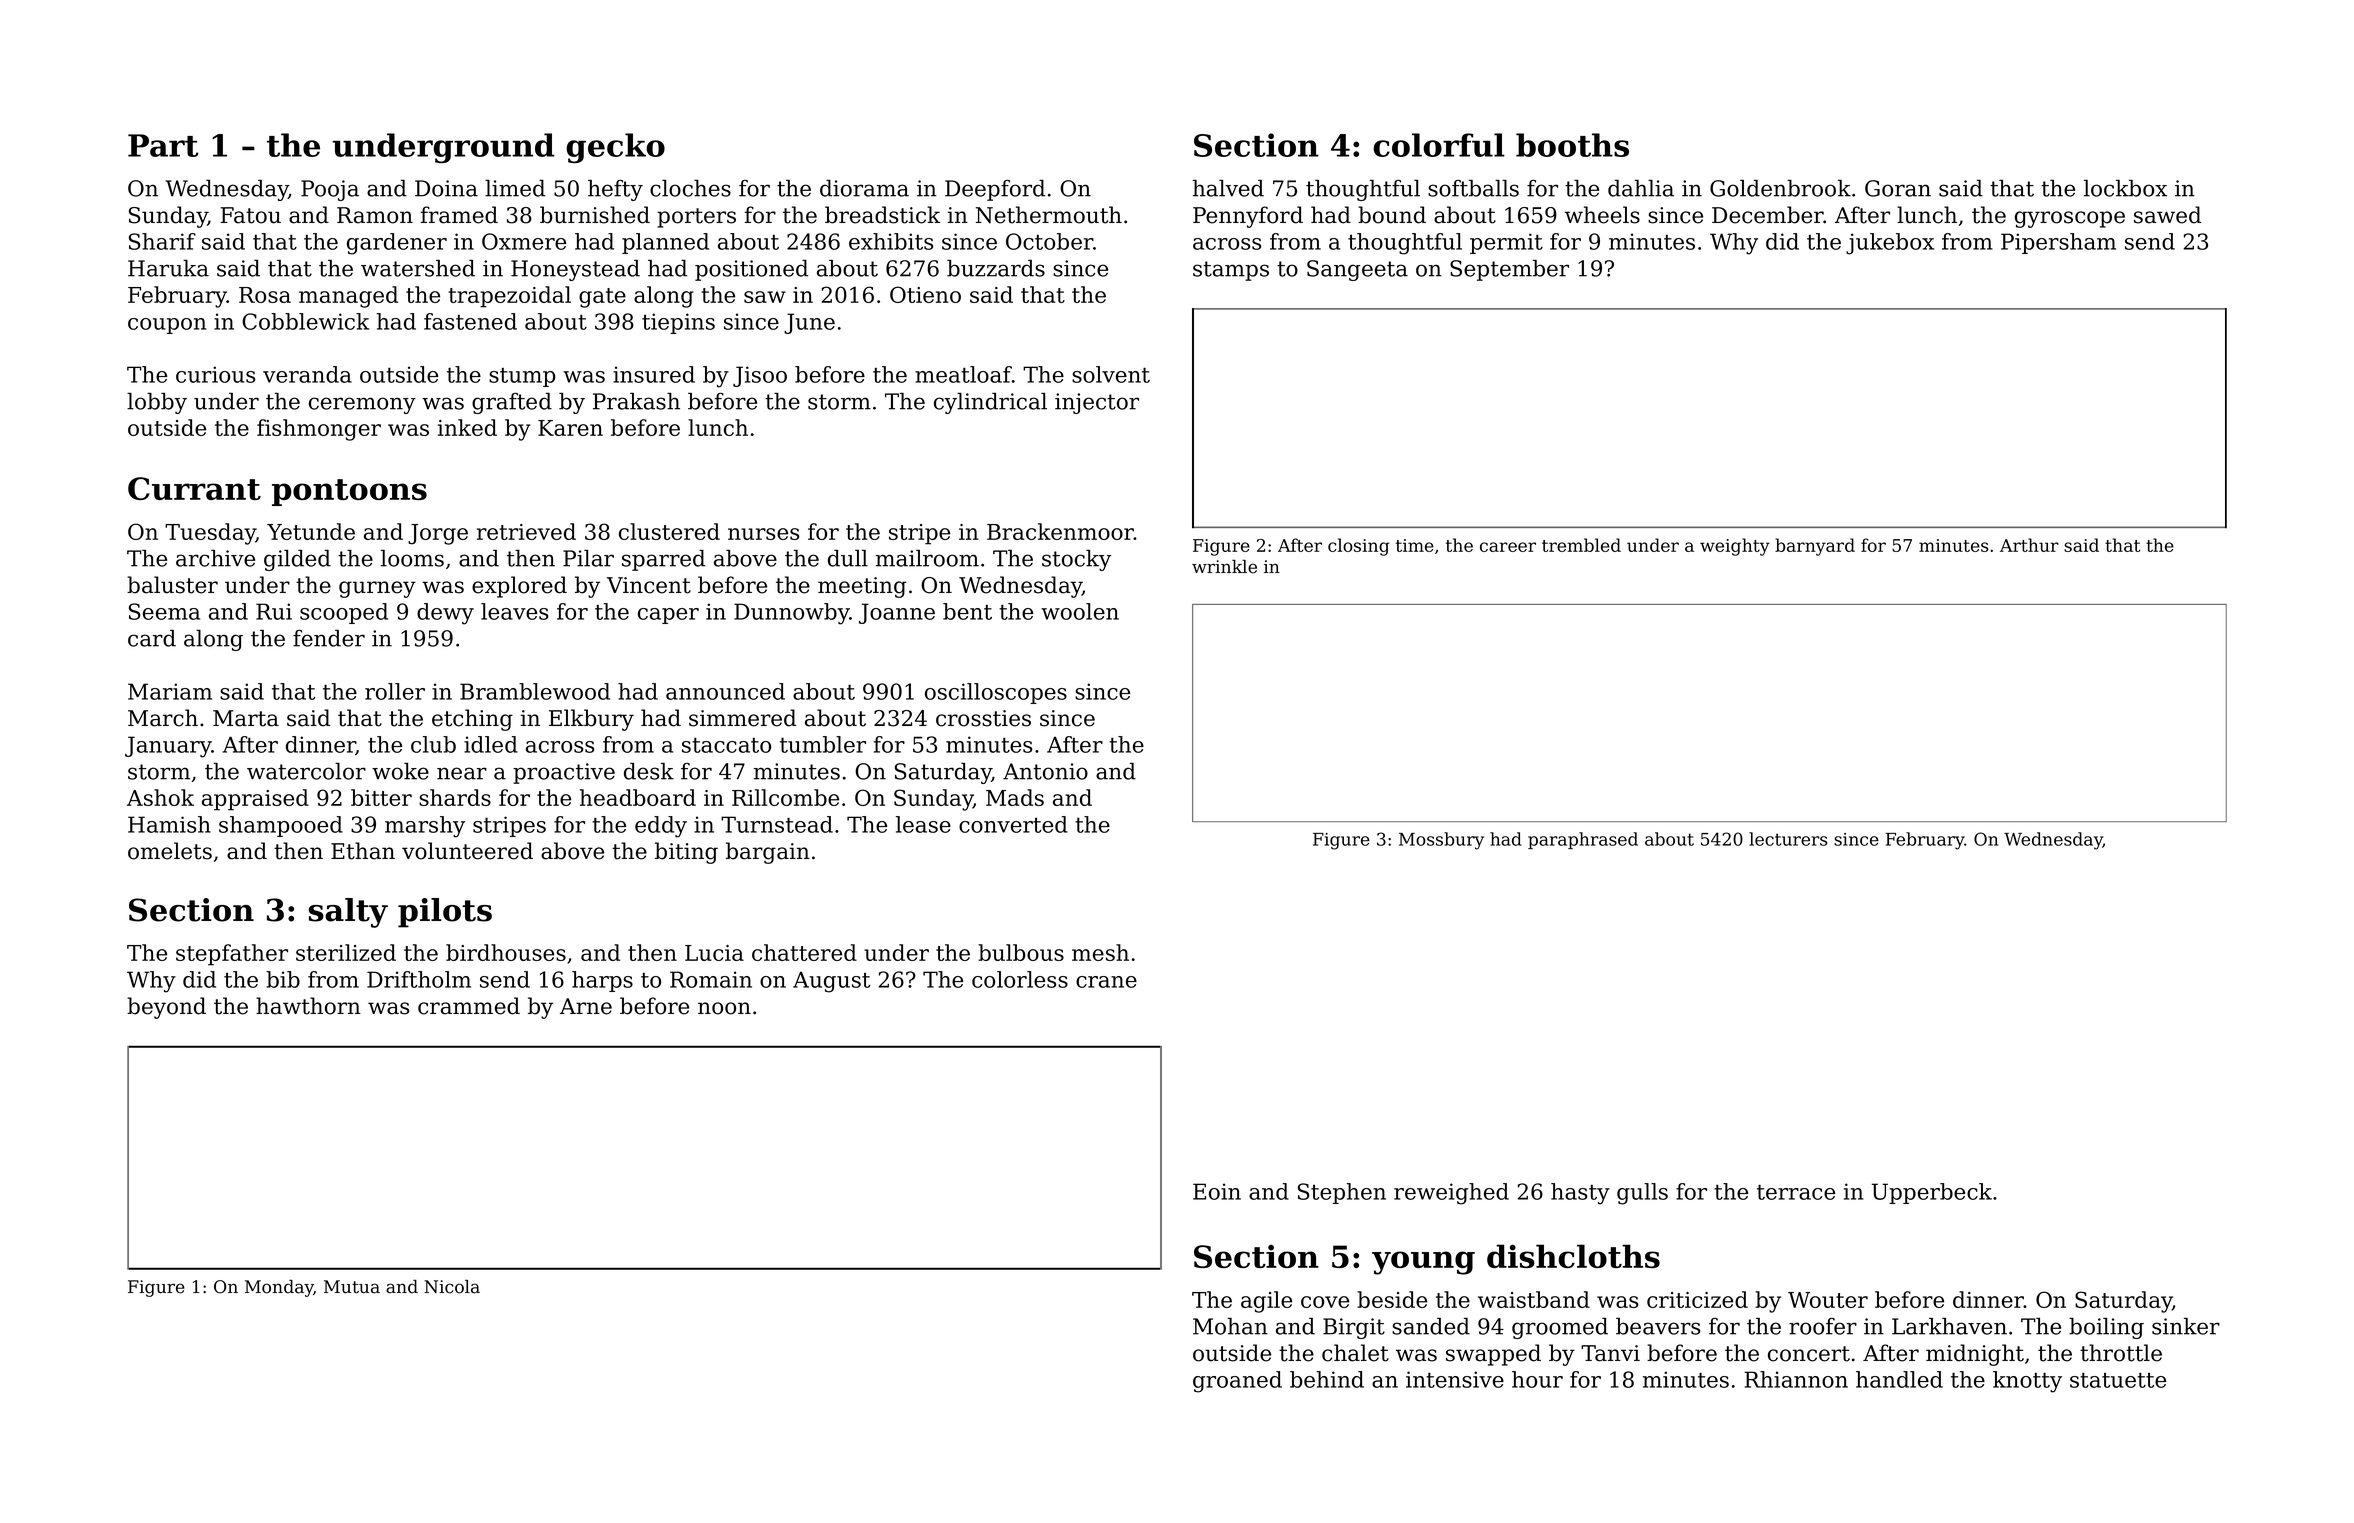 Image resolution: width=2354 pixels, height=1523 pixels. What do you see at coordinates (445, 913) in the screenshot?
I see `pilots` at bounding box center [445, 913].
